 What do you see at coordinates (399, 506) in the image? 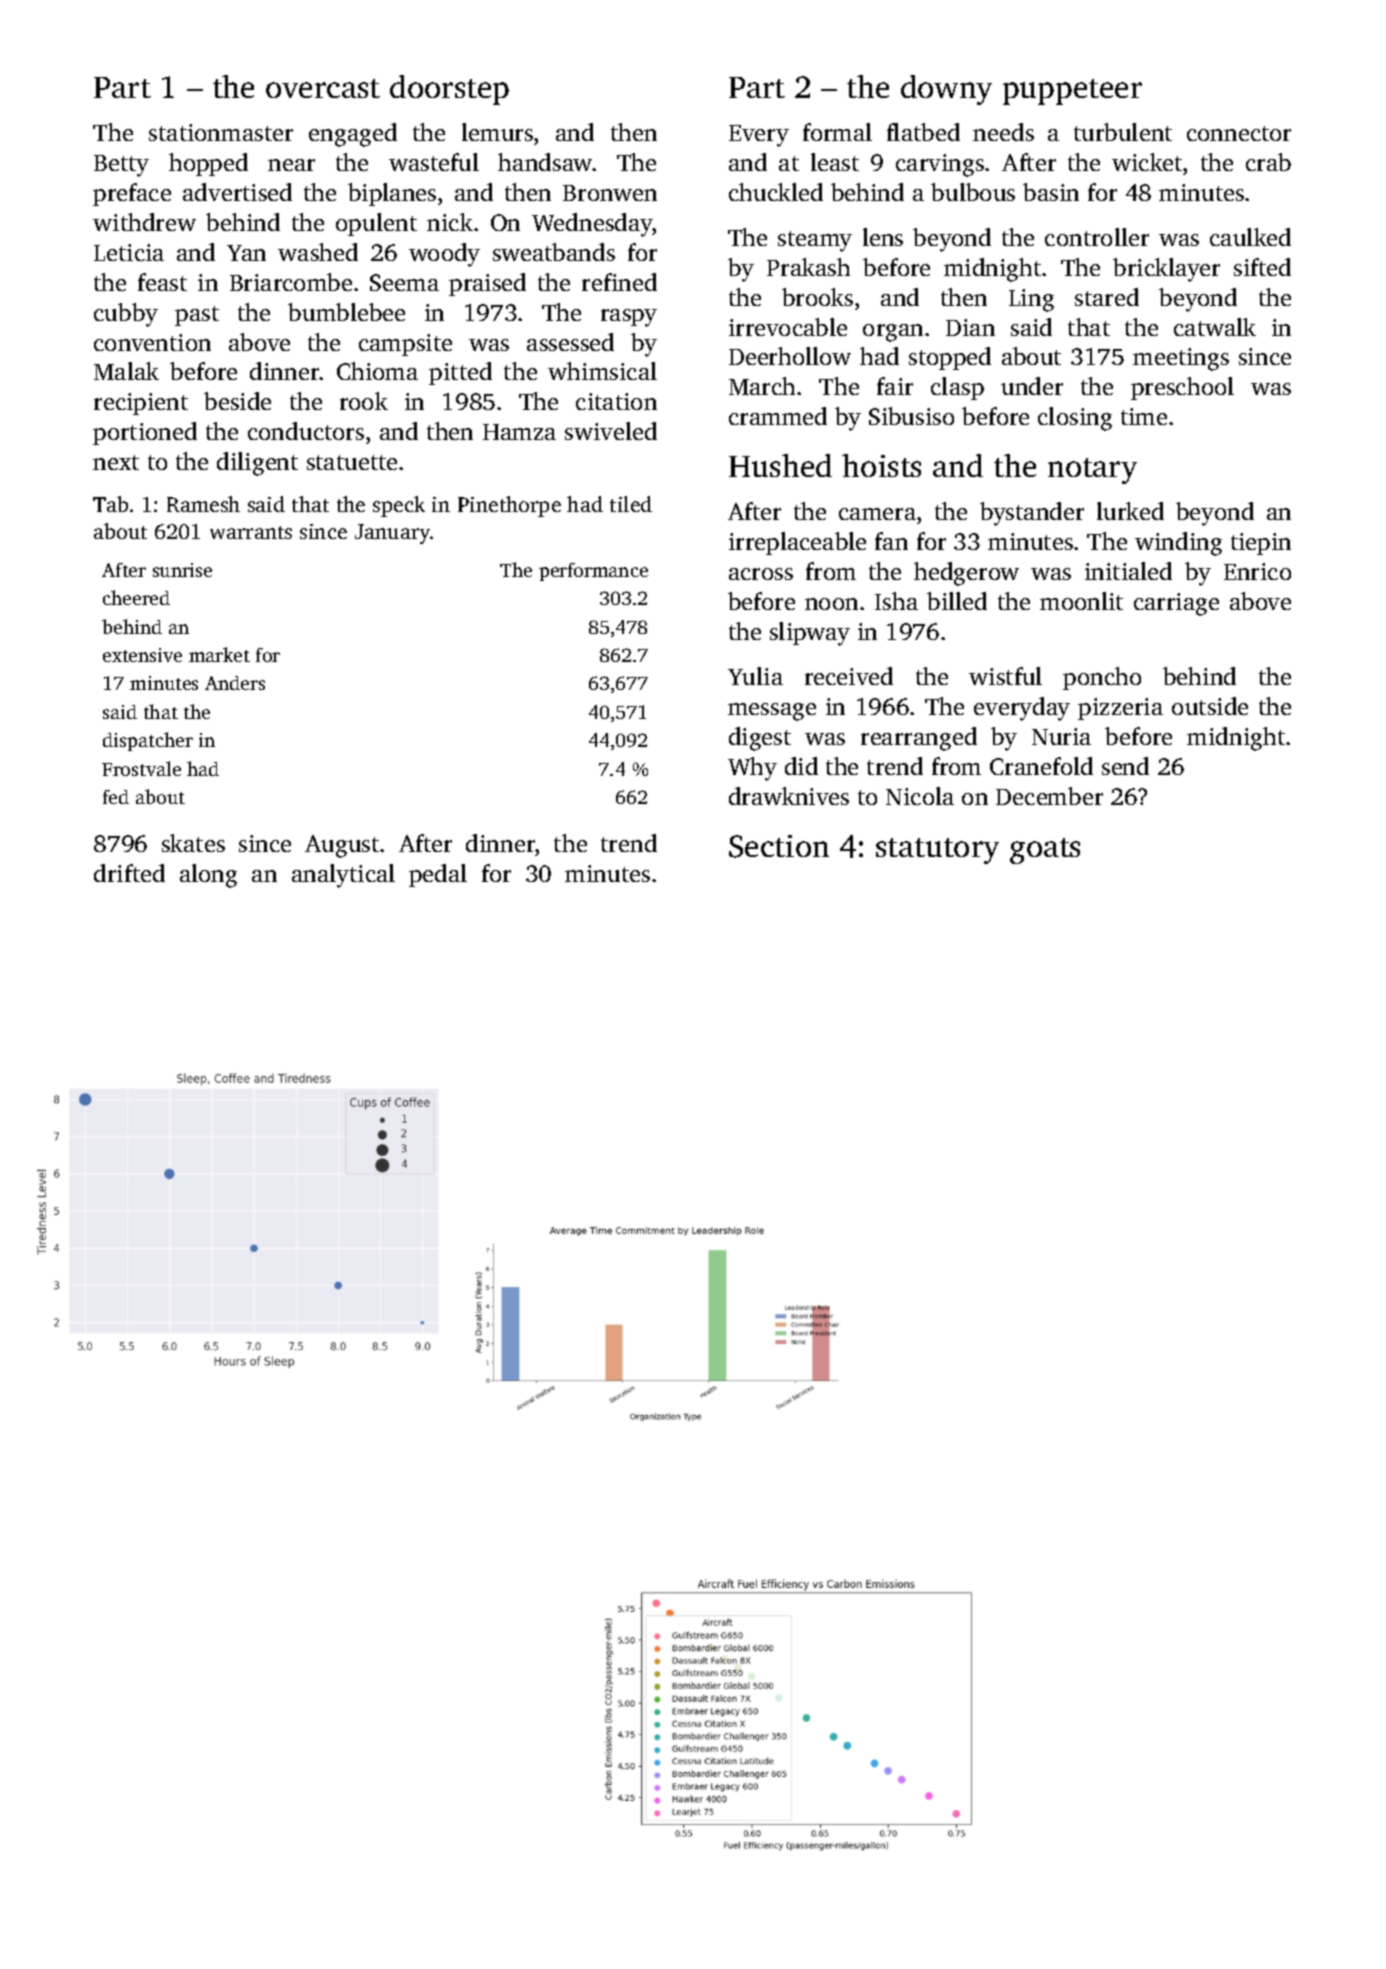
I see `speck` at bounding box center [399, 506].
